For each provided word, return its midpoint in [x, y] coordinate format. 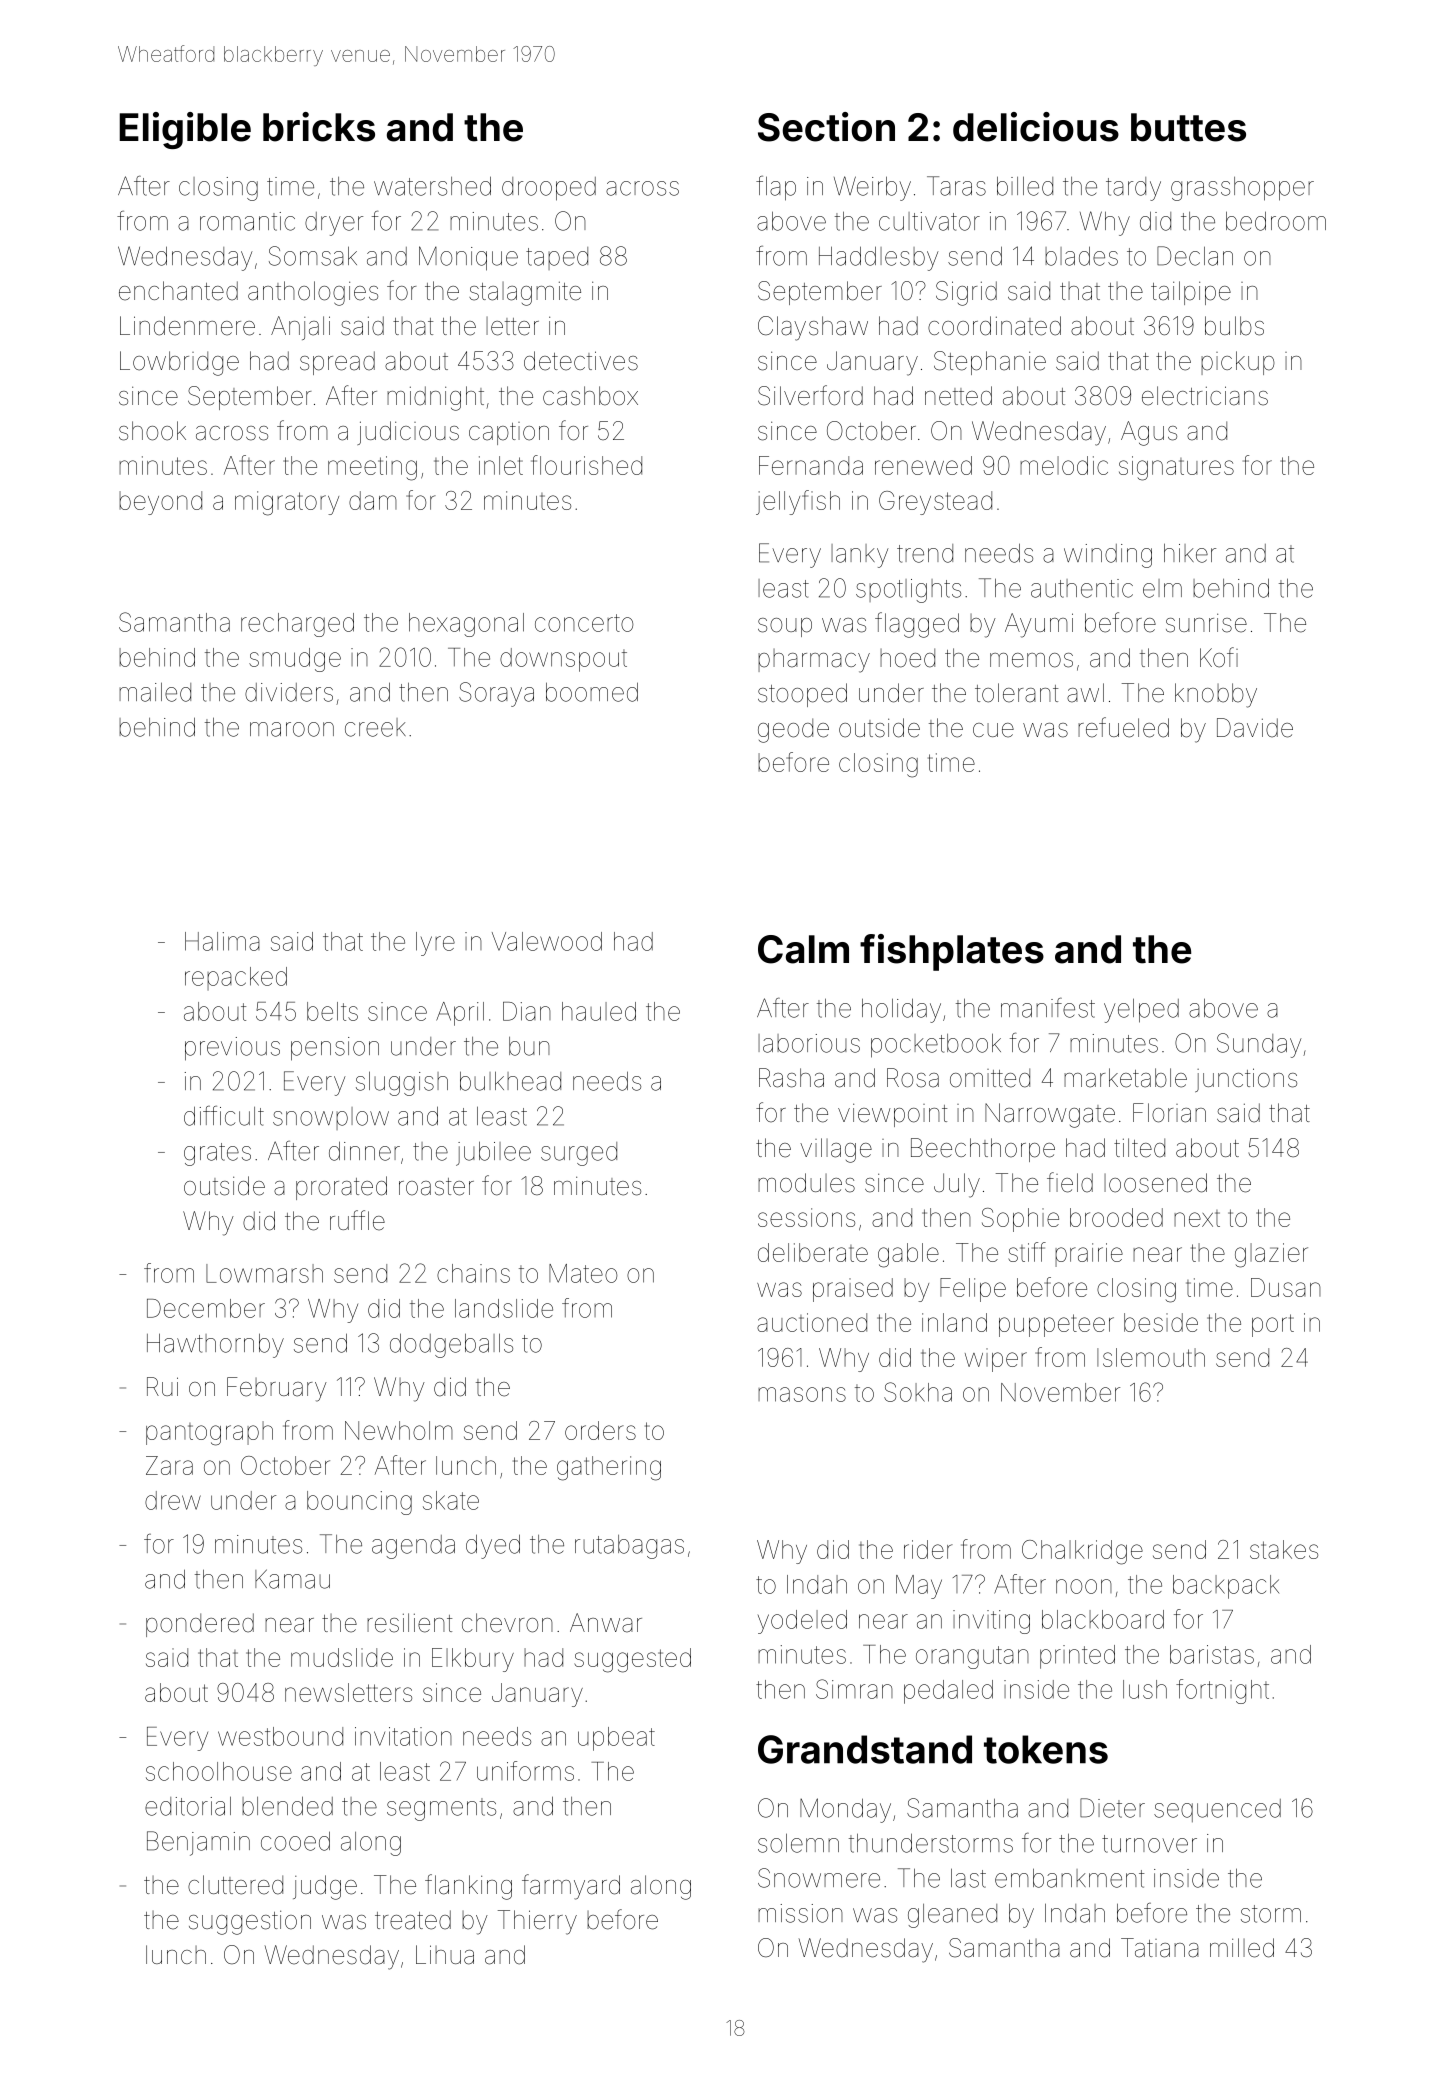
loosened [1155, 1183]
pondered [200, 1625]
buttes [1188, 127]
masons [802, 1394]
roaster [436, 1187]
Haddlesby [878, 258]
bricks [319, 127]
